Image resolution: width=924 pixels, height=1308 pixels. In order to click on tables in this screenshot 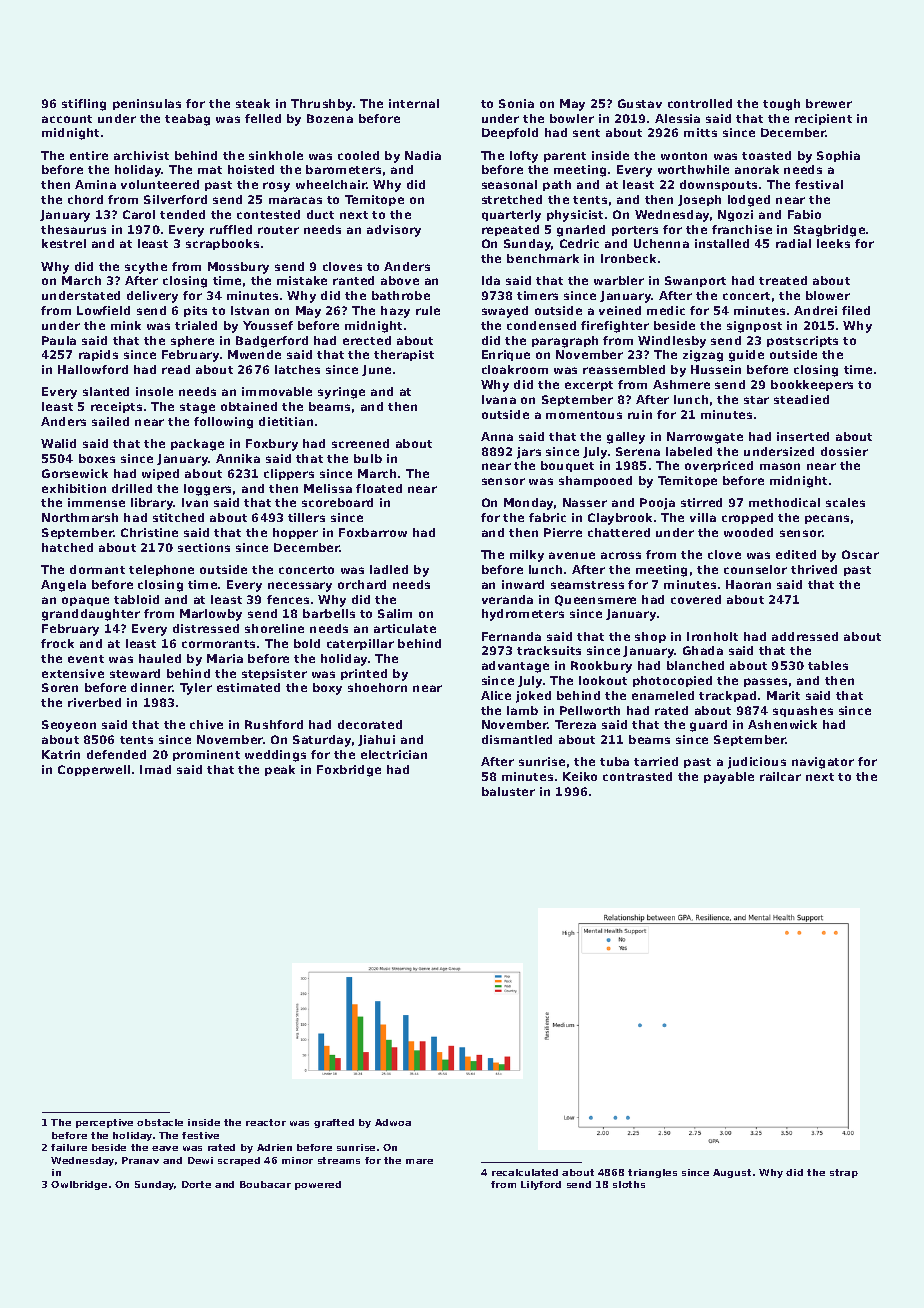, I will do `click(828, 665)`.
